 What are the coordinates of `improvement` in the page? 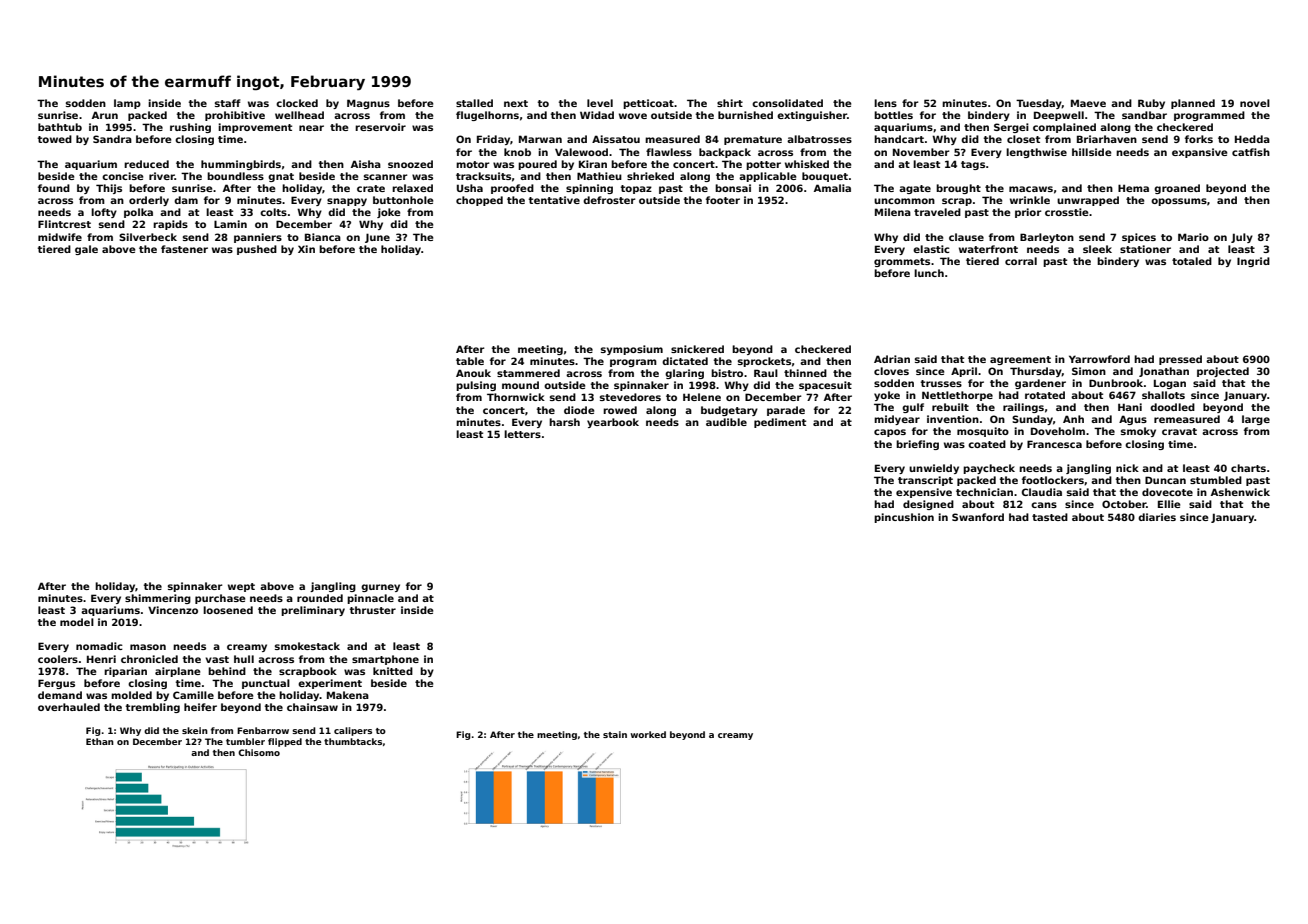 It's located at (255, 128).
